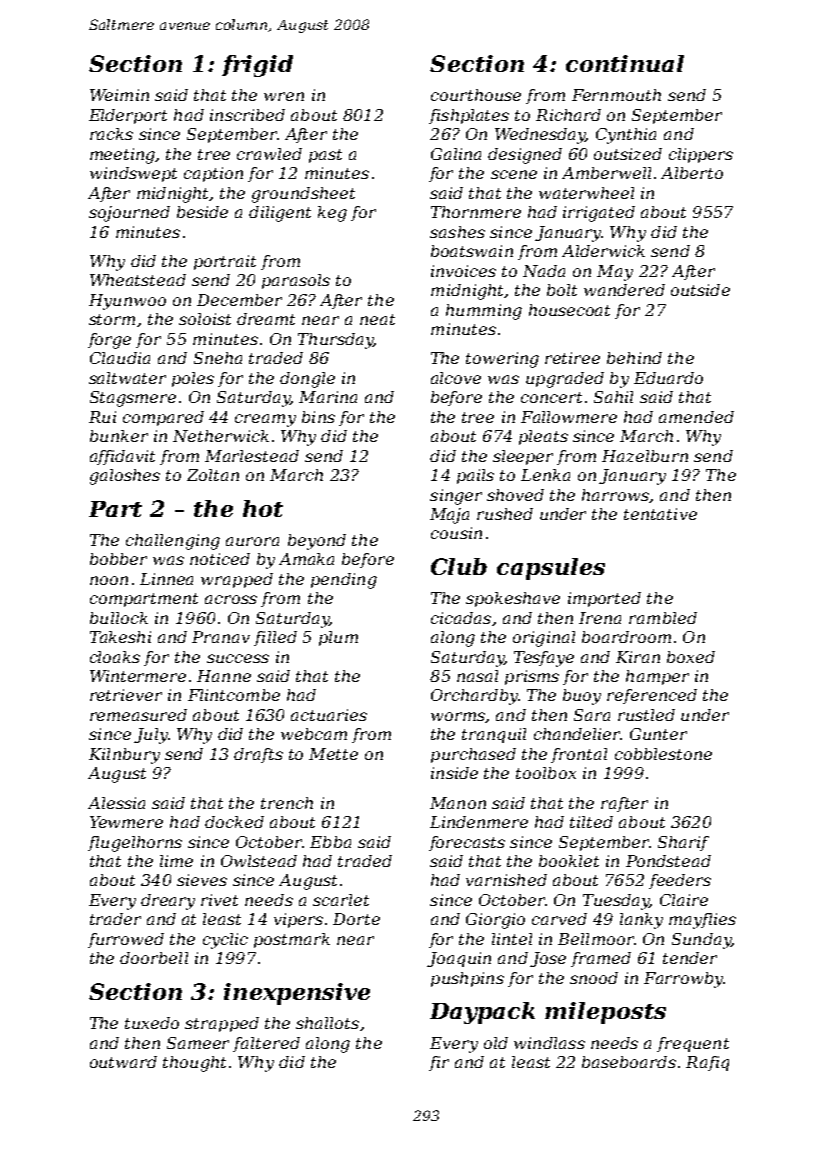 The image size is (826, 1171). Describe the element at coordinates (119, 95) in the page. I see `Weimin` at that location.
